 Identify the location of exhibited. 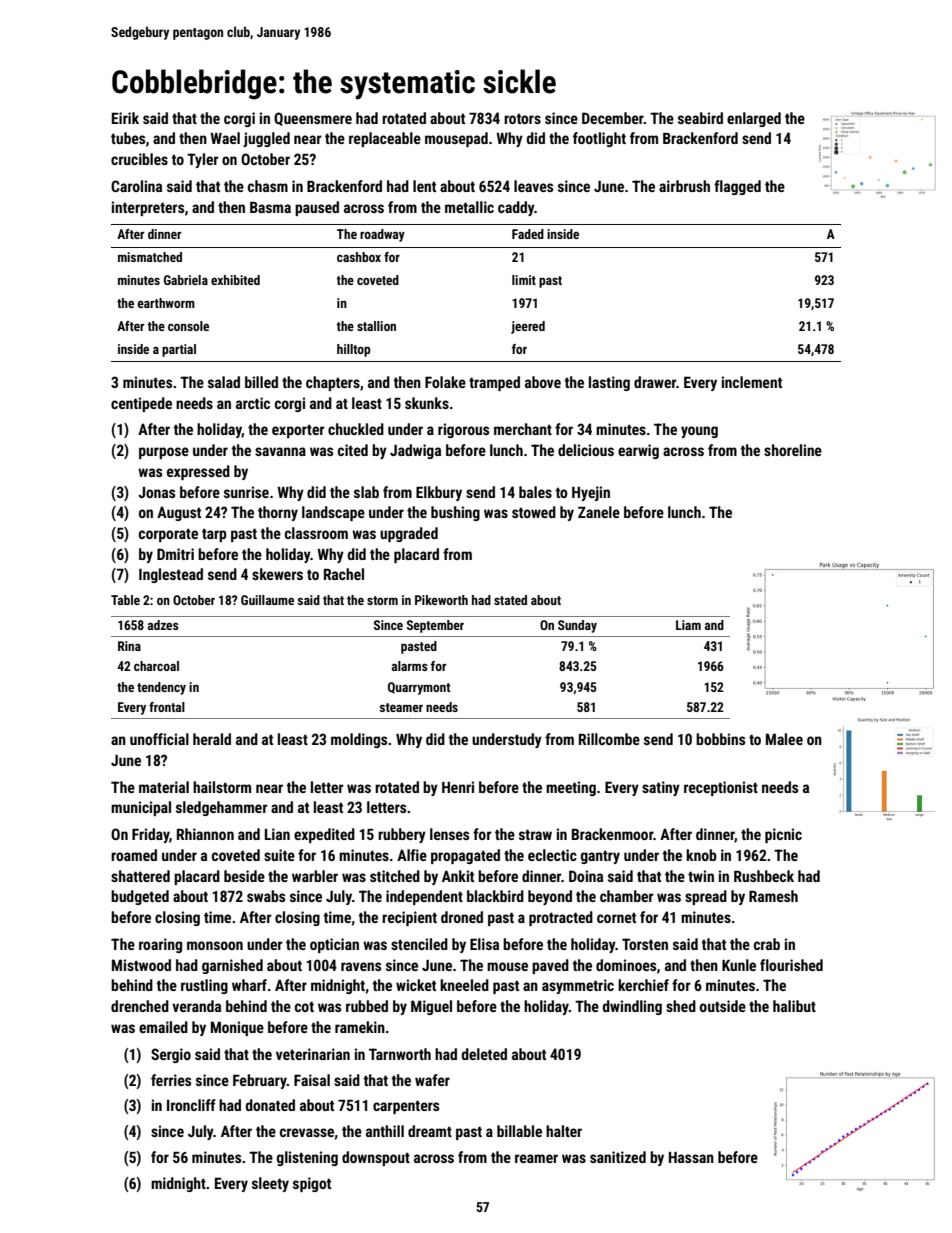
(235, 280).
